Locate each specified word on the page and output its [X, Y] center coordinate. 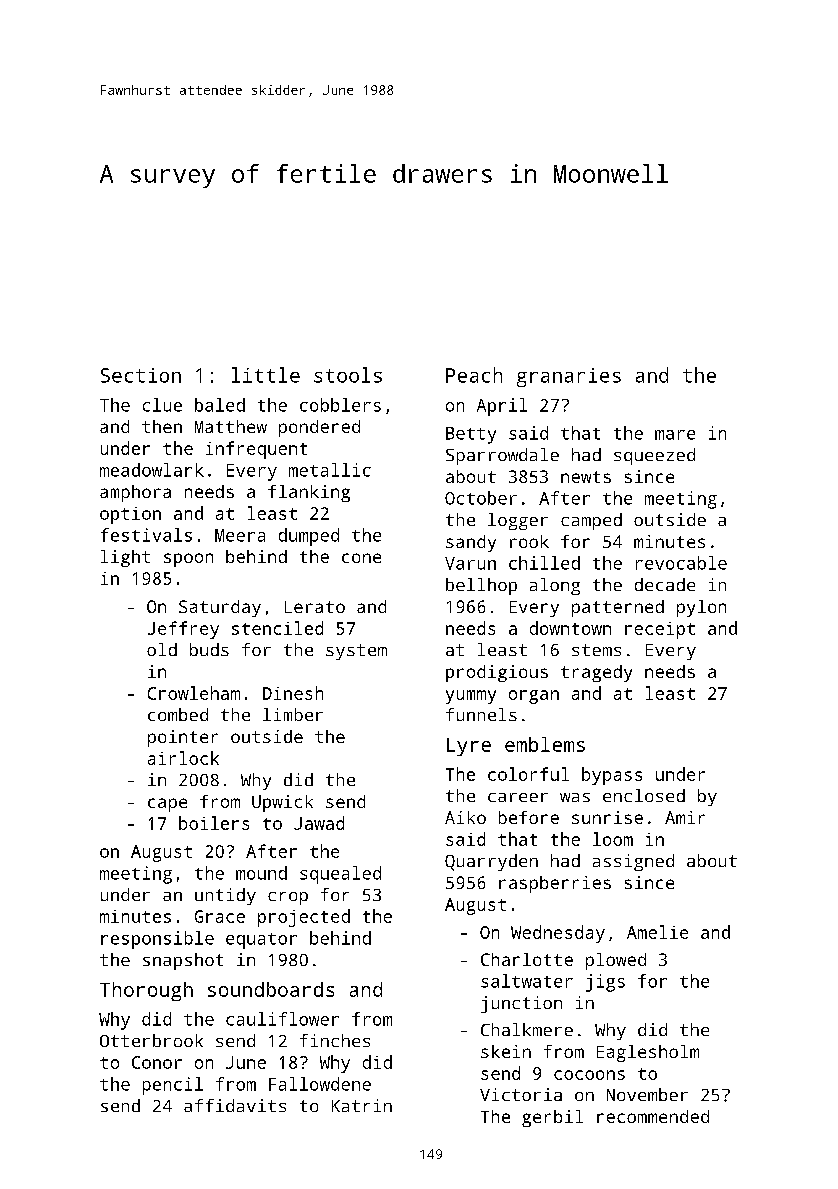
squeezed [654, 456]
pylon [701, 608]
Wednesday [558, 934]
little [266, 375]
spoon [188, 560]
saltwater [527, 981]
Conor [157, 1062]
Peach [474, 375]
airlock [183, 758]
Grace [220, 916]
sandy [471, 543]
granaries [569, 377]
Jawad [319, 823]
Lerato [315, 607]
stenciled [277, 628]
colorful [528, 774]
